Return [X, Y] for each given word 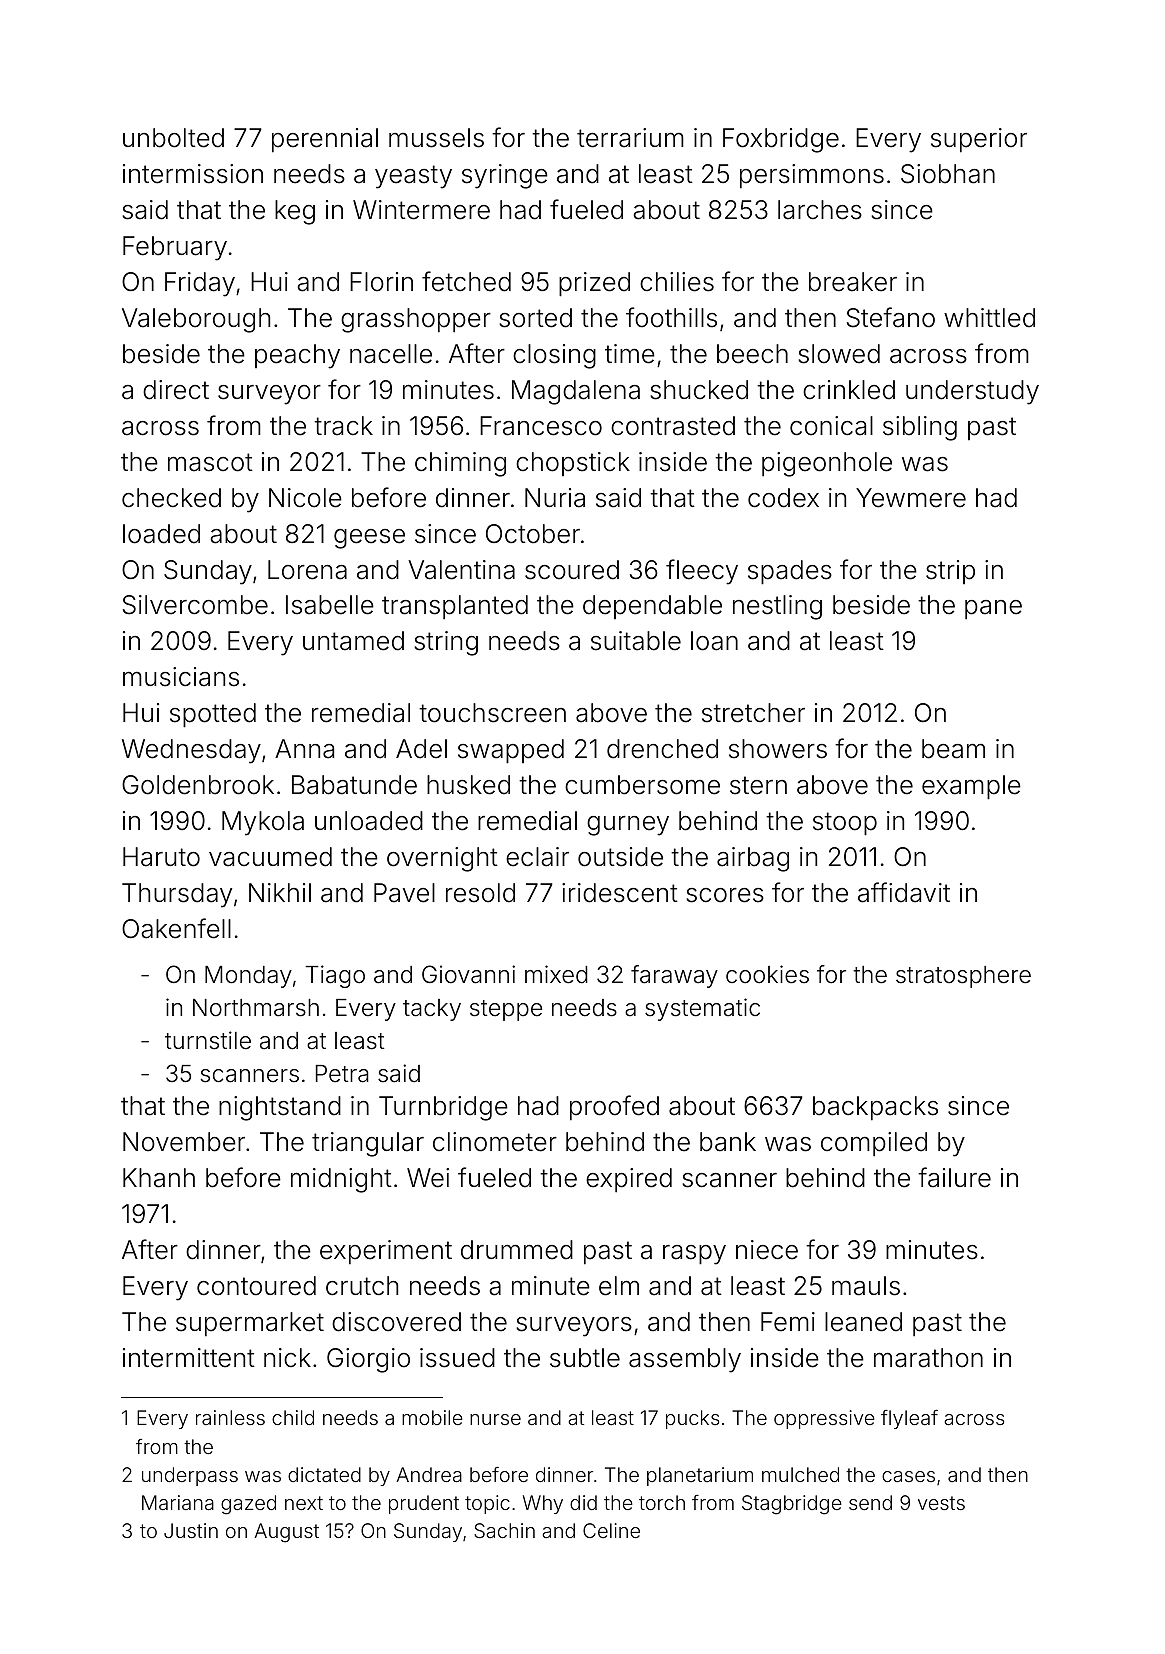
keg [295, 212]
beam [953, 749]
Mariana [178, 1502]
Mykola [263, 823]
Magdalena [576, 392]
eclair [537, 857]
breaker [853, 282]
